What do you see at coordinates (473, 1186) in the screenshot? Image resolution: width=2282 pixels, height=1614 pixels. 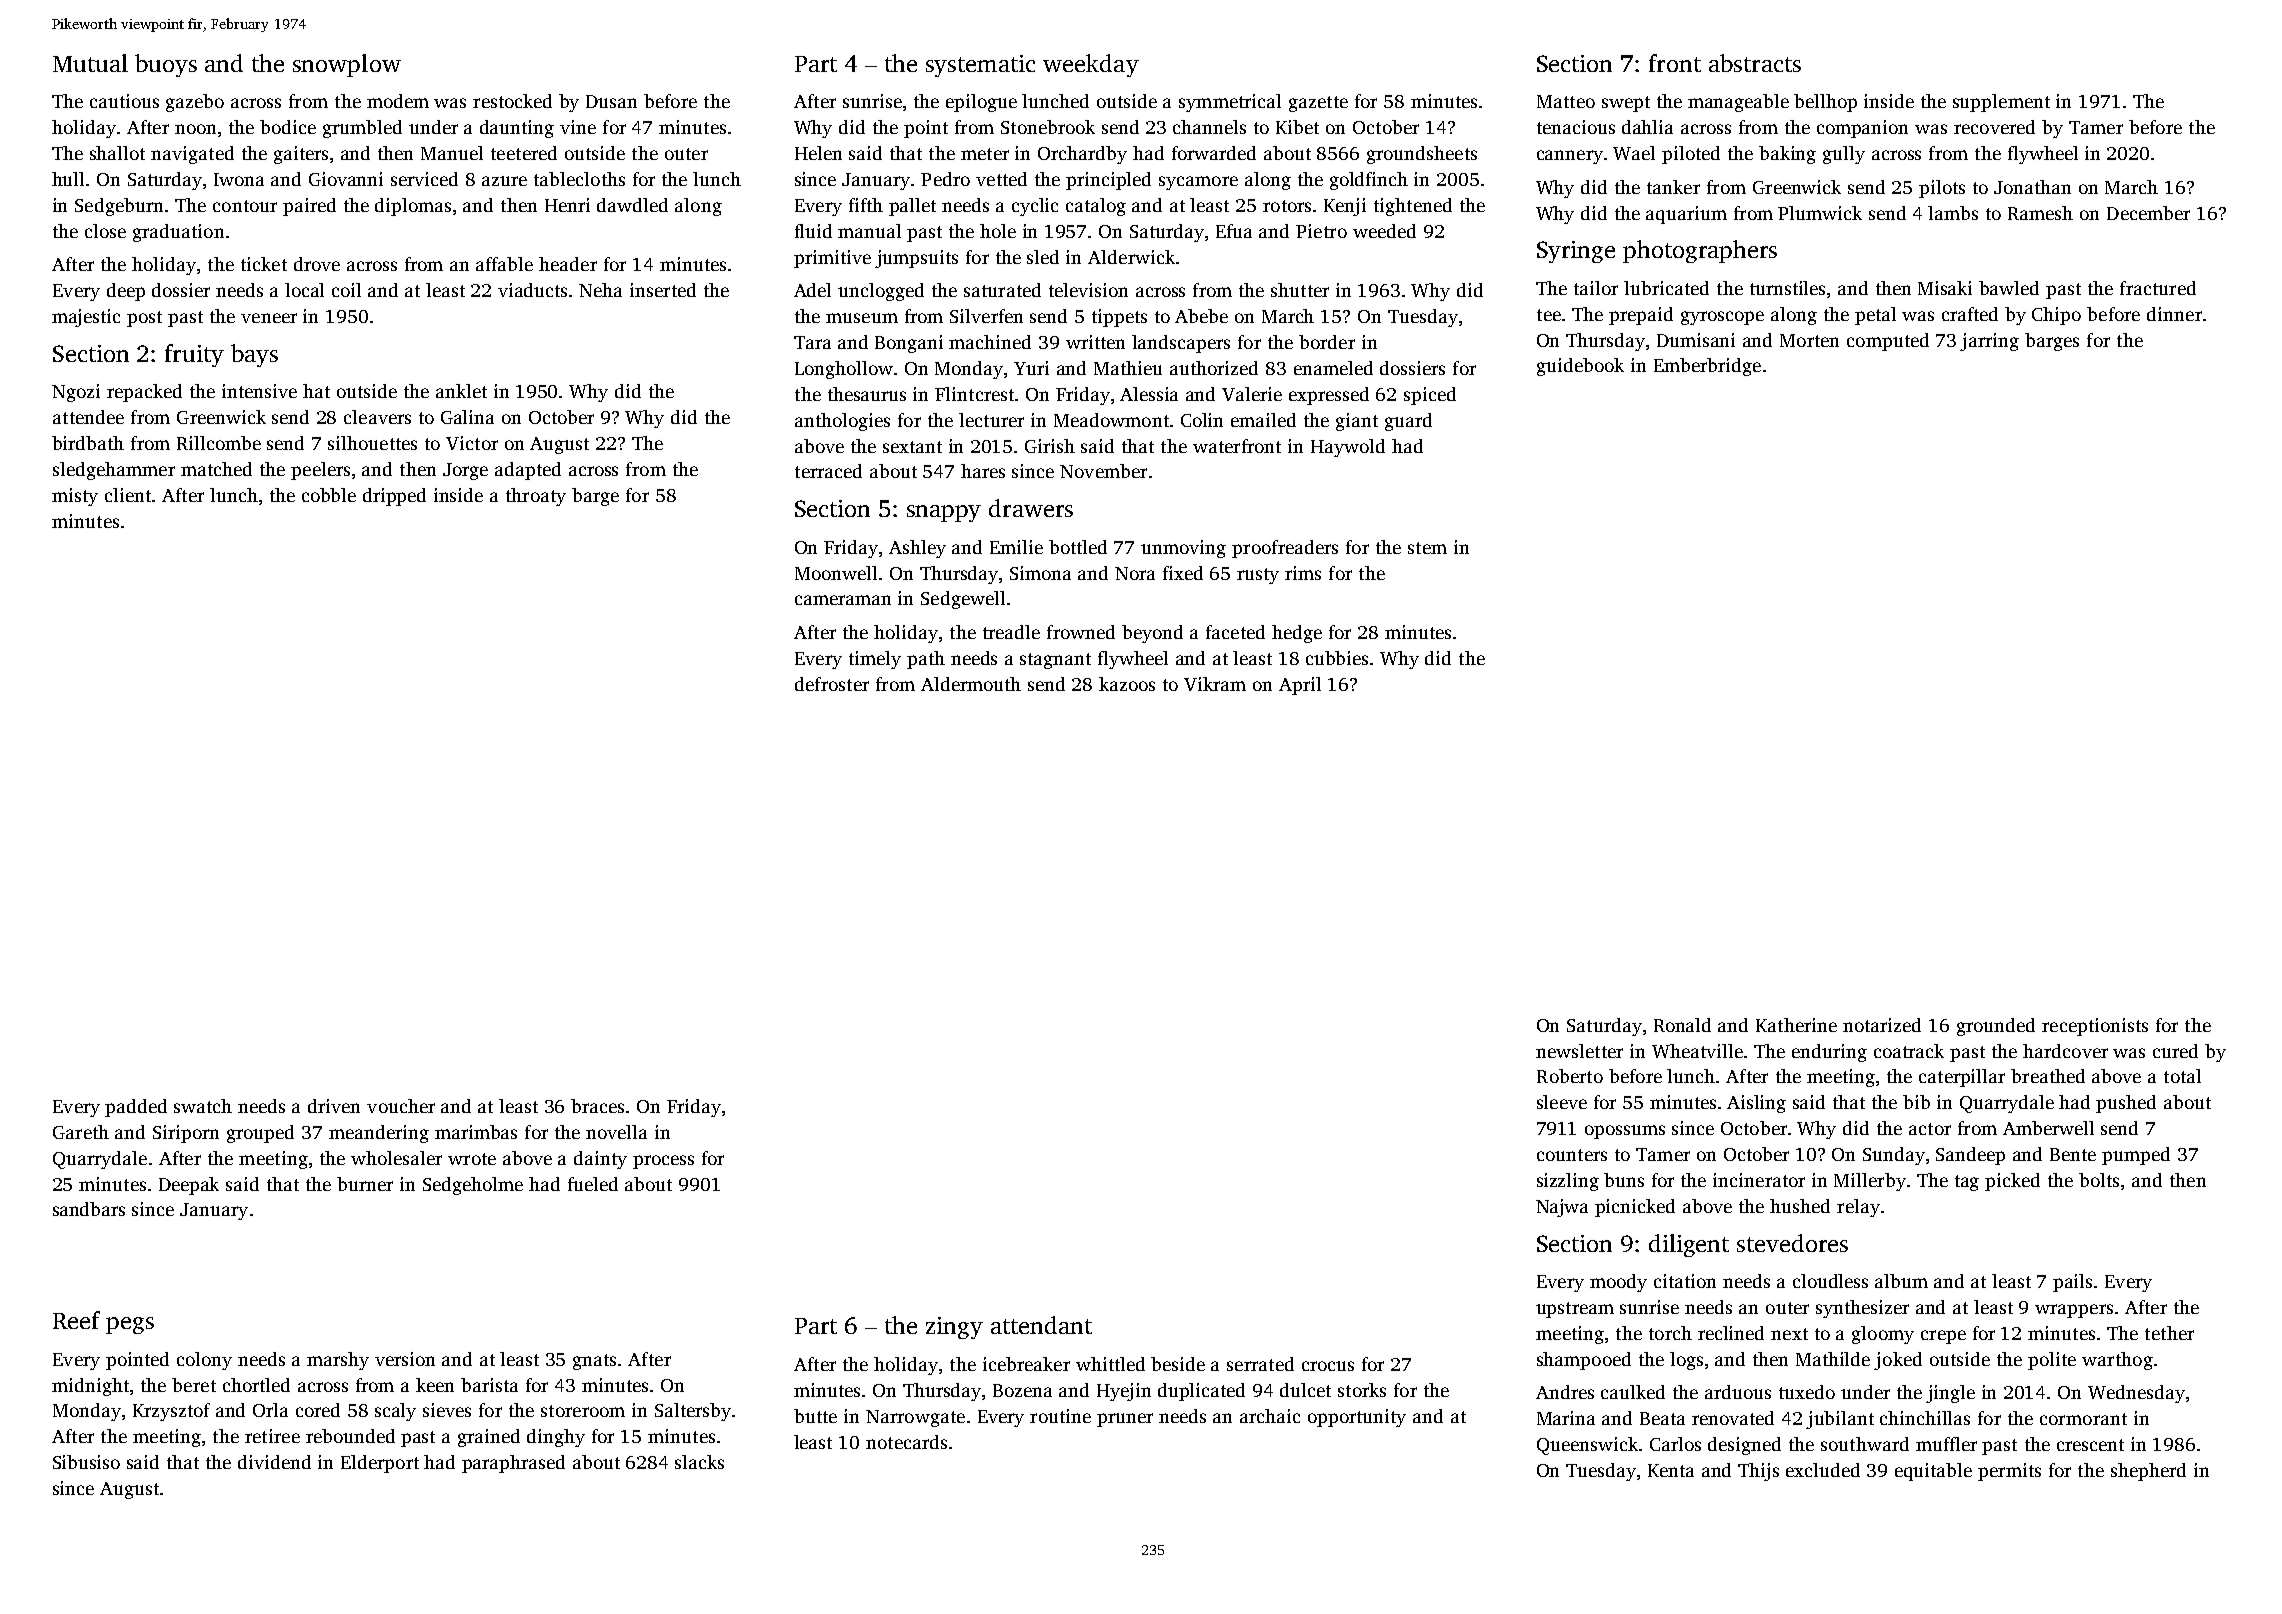 I see `Sedgeholme` at bounding box center [473, 1186].
